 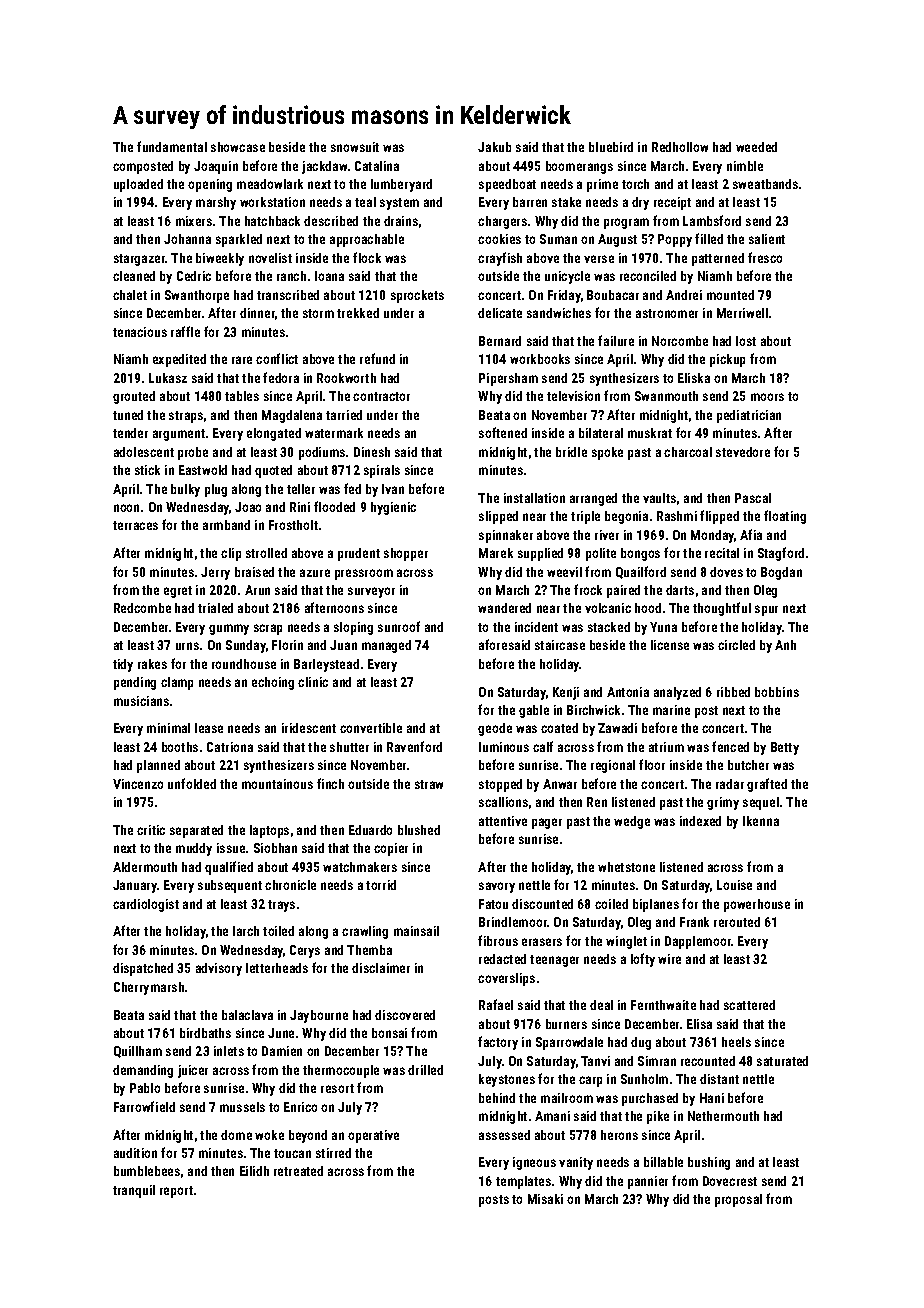 I want to click on regional, so click(x=613, y=766).
